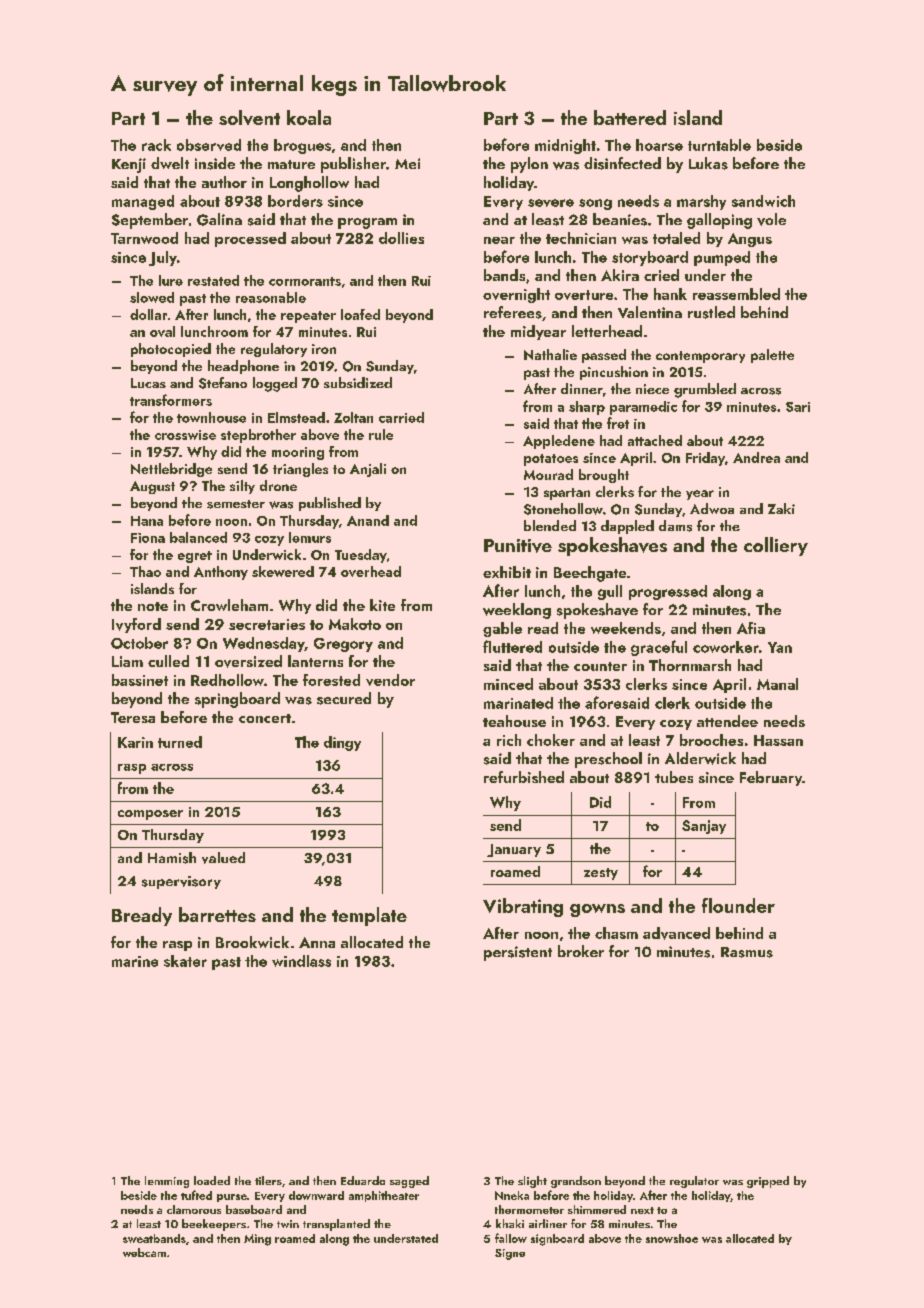  I want to click on twin, so click(288, 1224).
